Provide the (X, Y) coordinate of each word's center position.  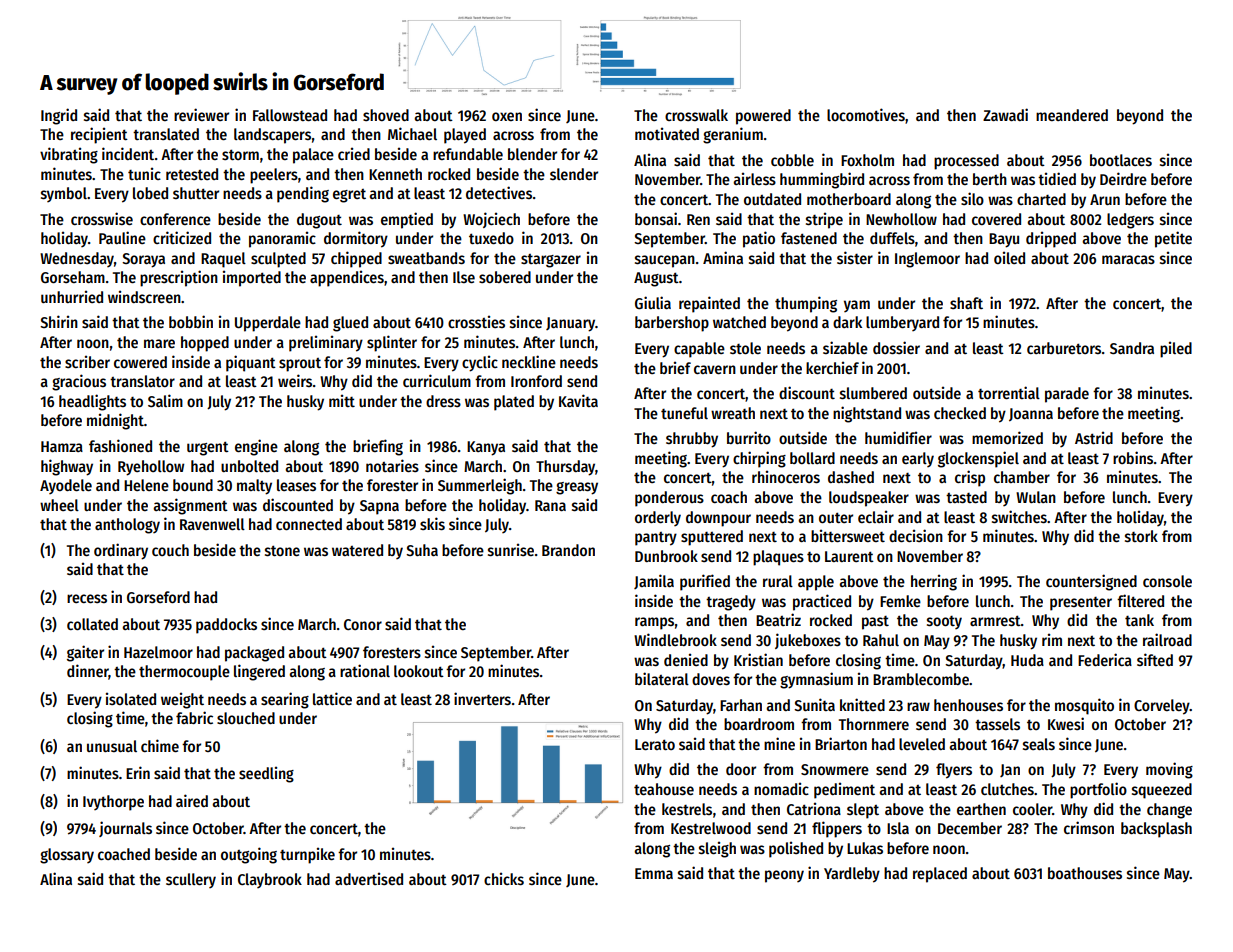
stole (745, 348)
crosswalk (696, 115)
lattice (332, 698)
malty (254, 487)
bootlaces (1121, 160)
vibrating (69, 155)
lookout (419, 671)
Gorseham (73, 277)
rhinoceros (786, 477)
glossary (67, 856)
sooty (944, 622)
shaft (966, 303)
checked (960, 413)
